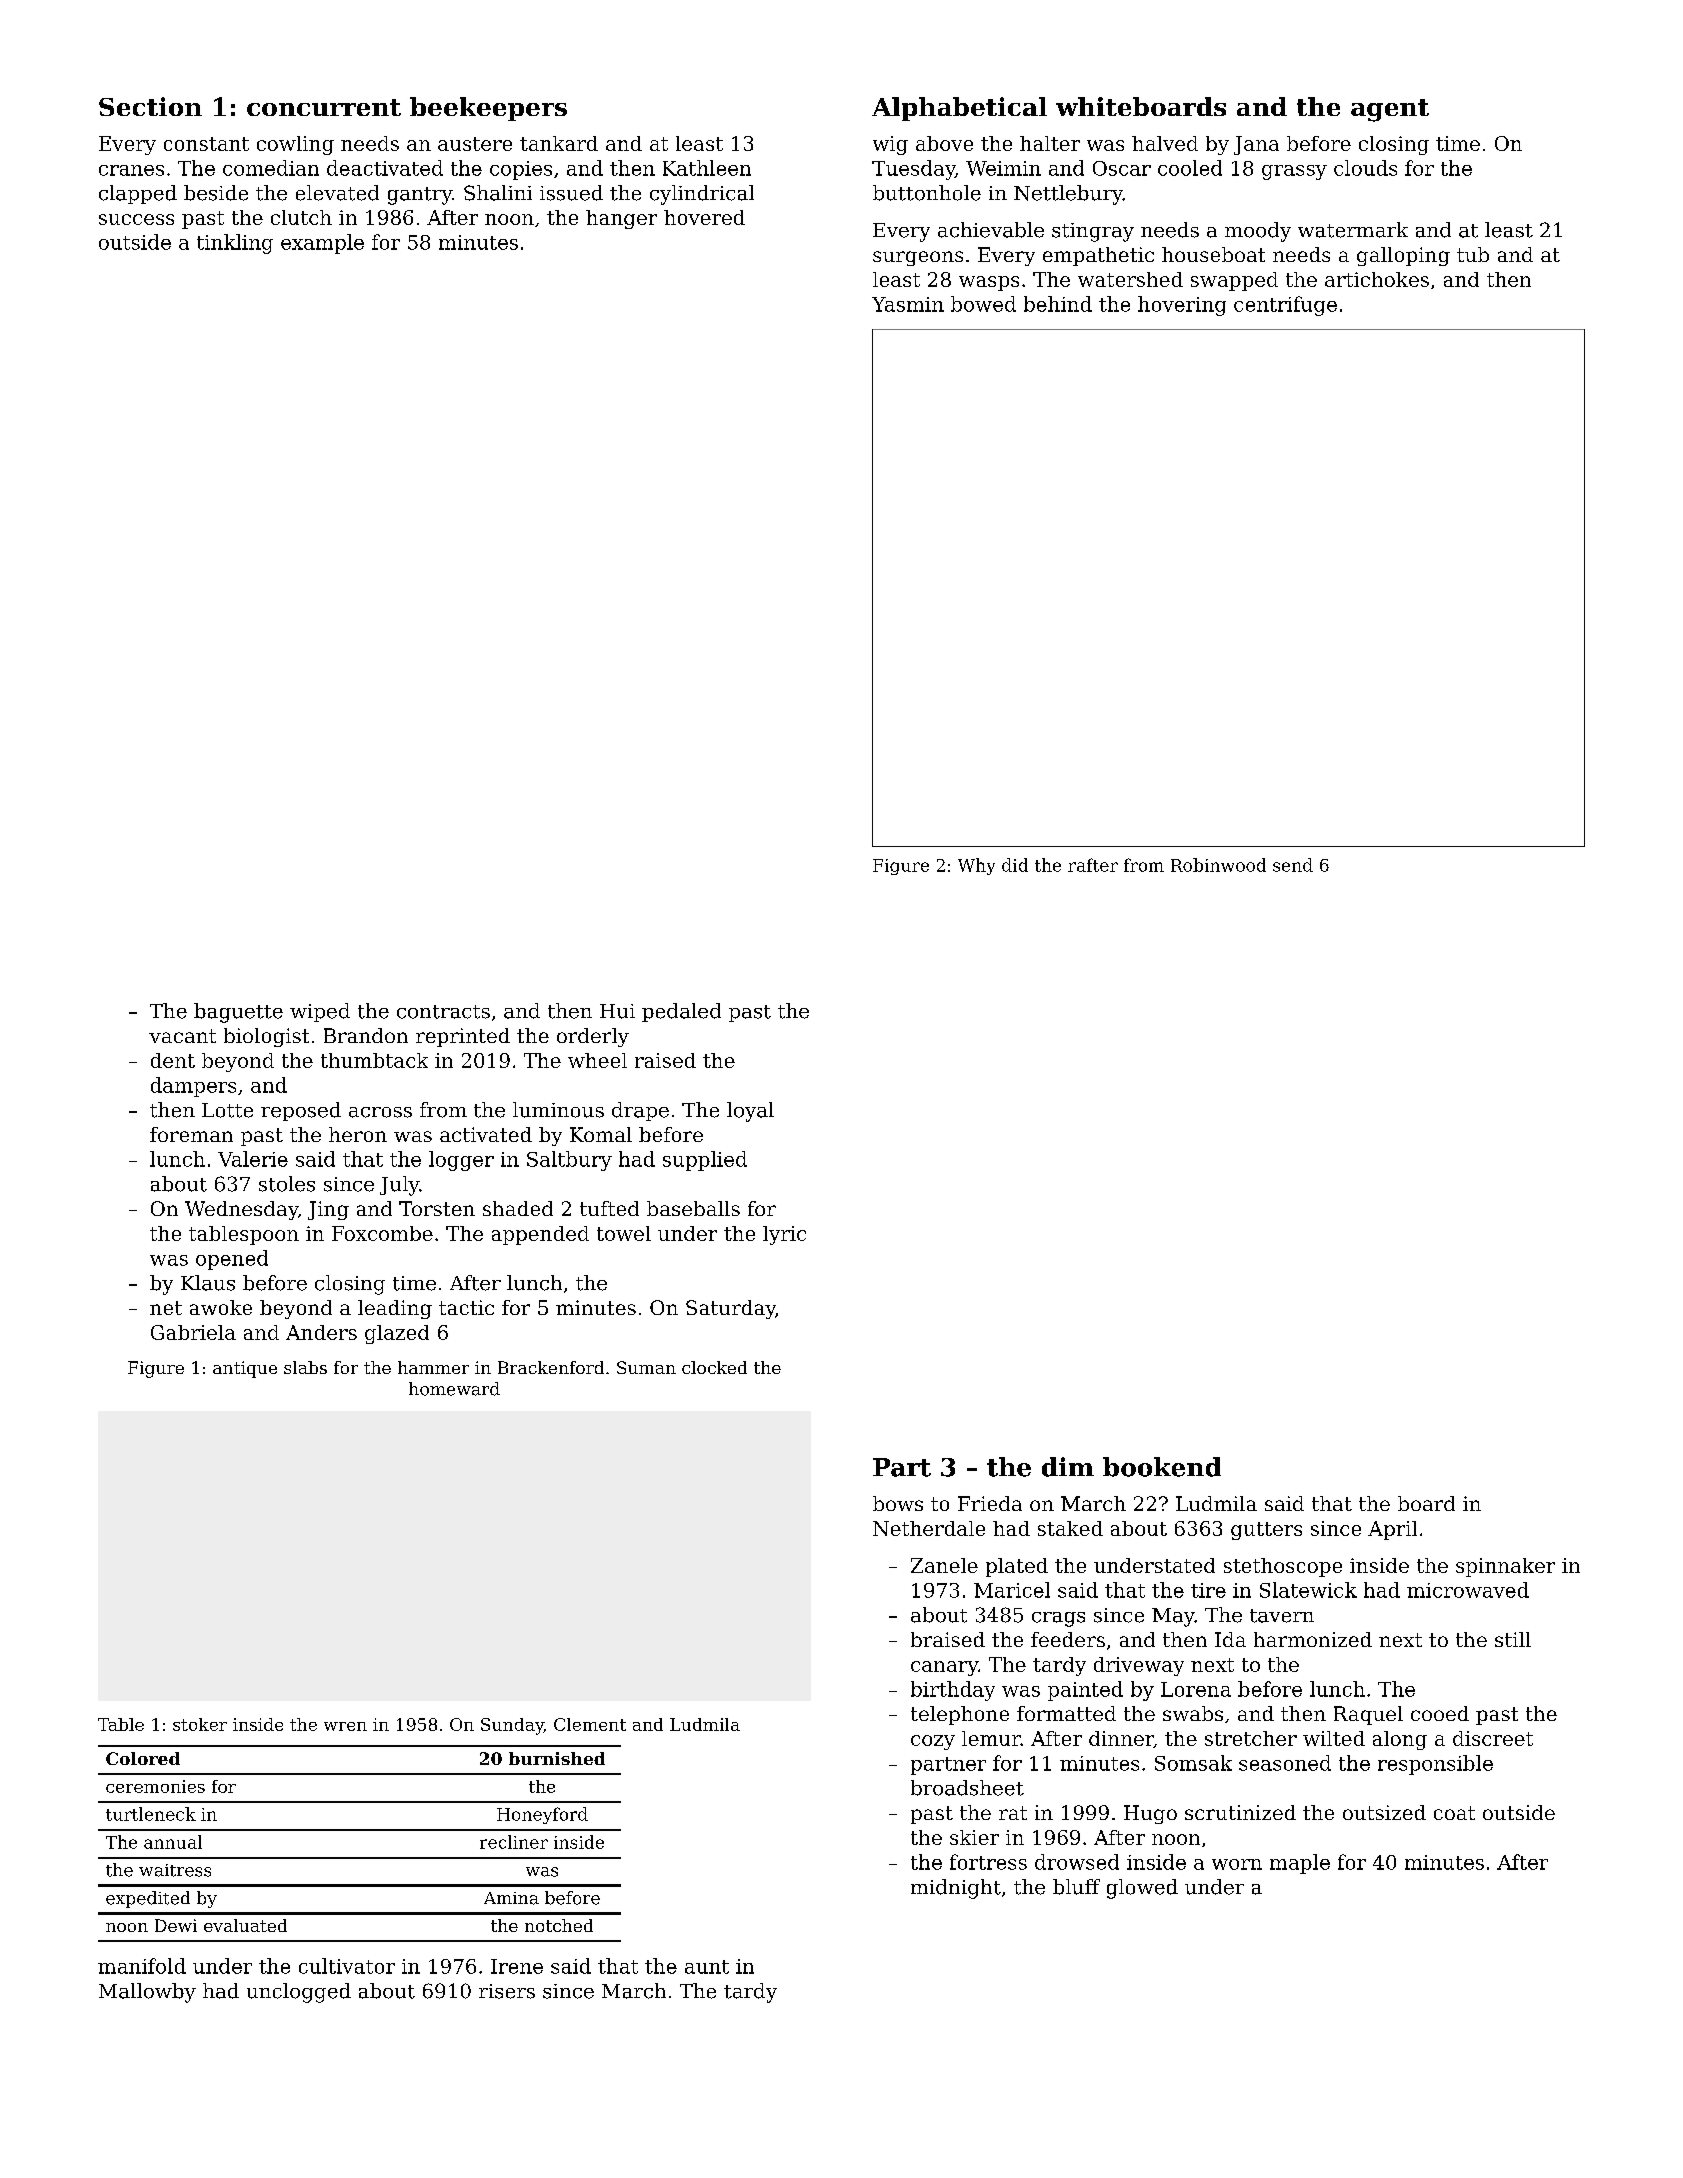 The image size is (1683, 2178). What do you see at coordinates (944, 1668) in the image?
I see `canary` at bounding box center [944, 1668].
